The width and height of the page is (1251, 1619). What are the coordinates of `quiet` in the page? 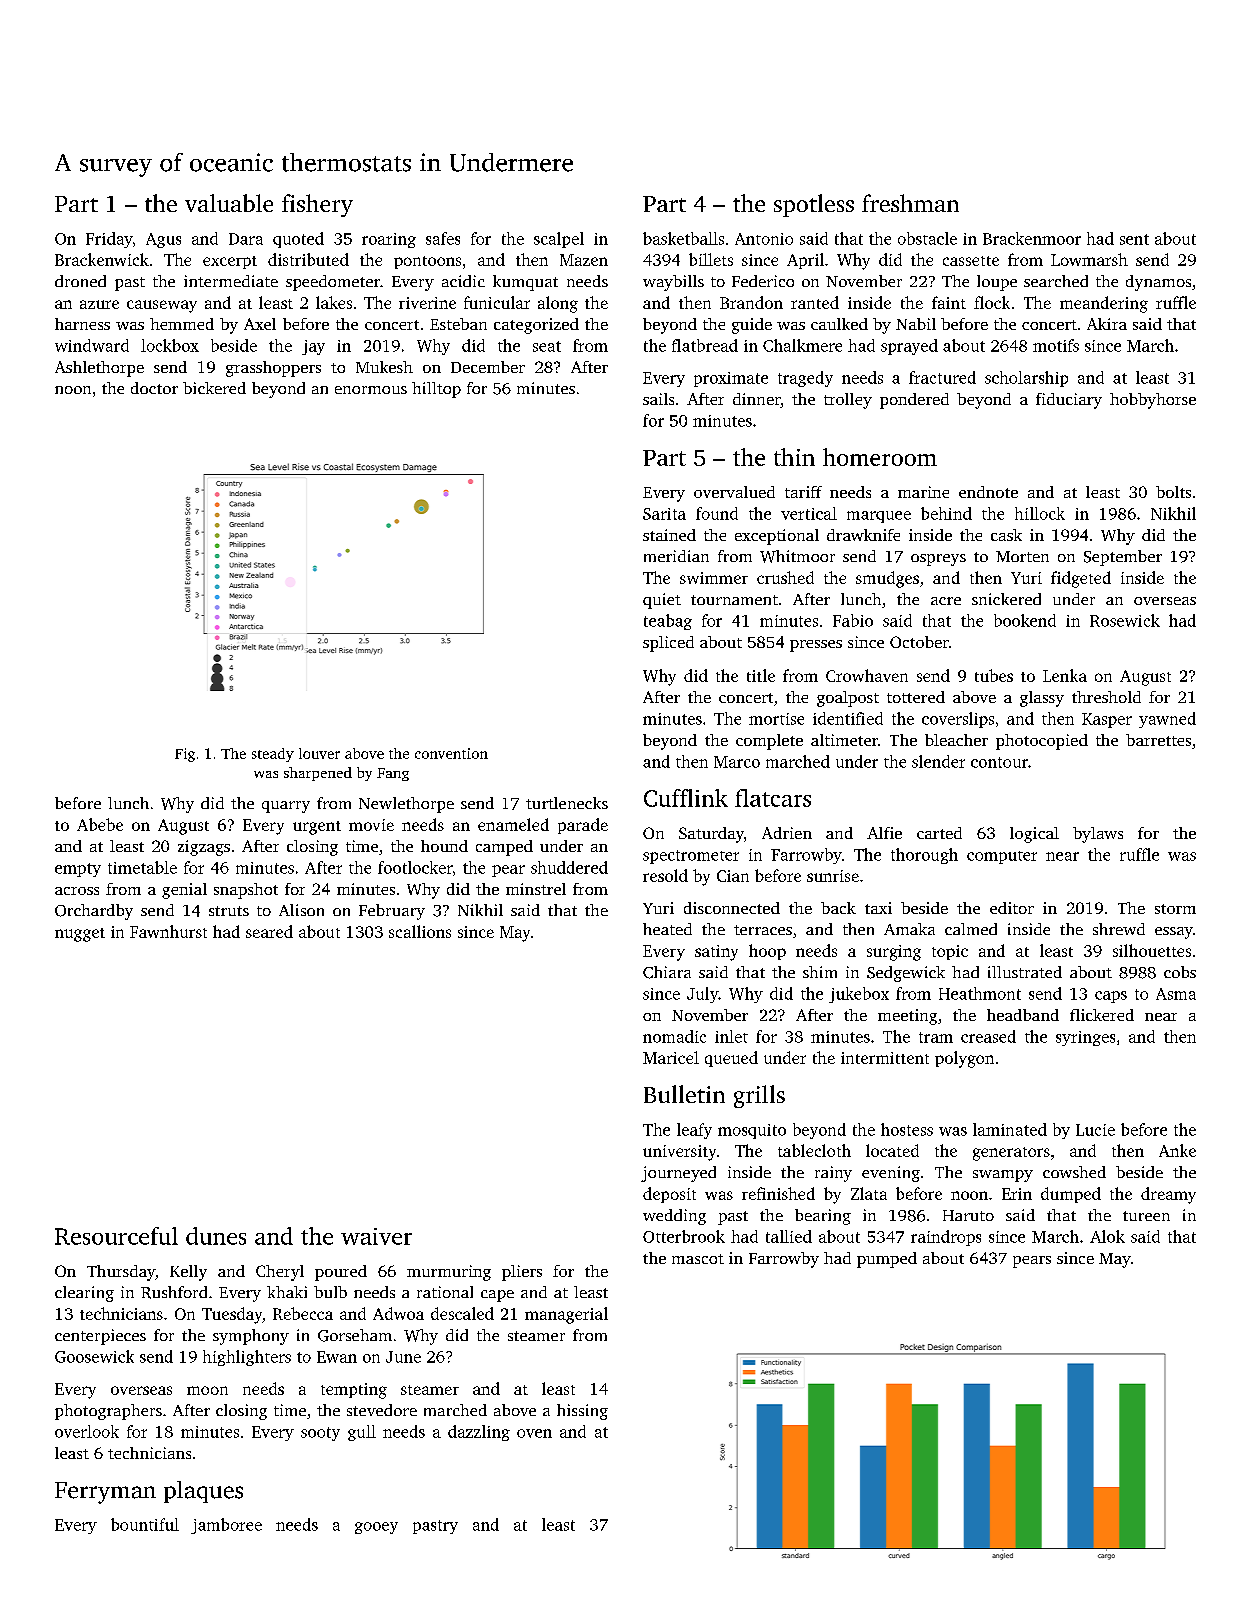 It's located at (662, 601).
